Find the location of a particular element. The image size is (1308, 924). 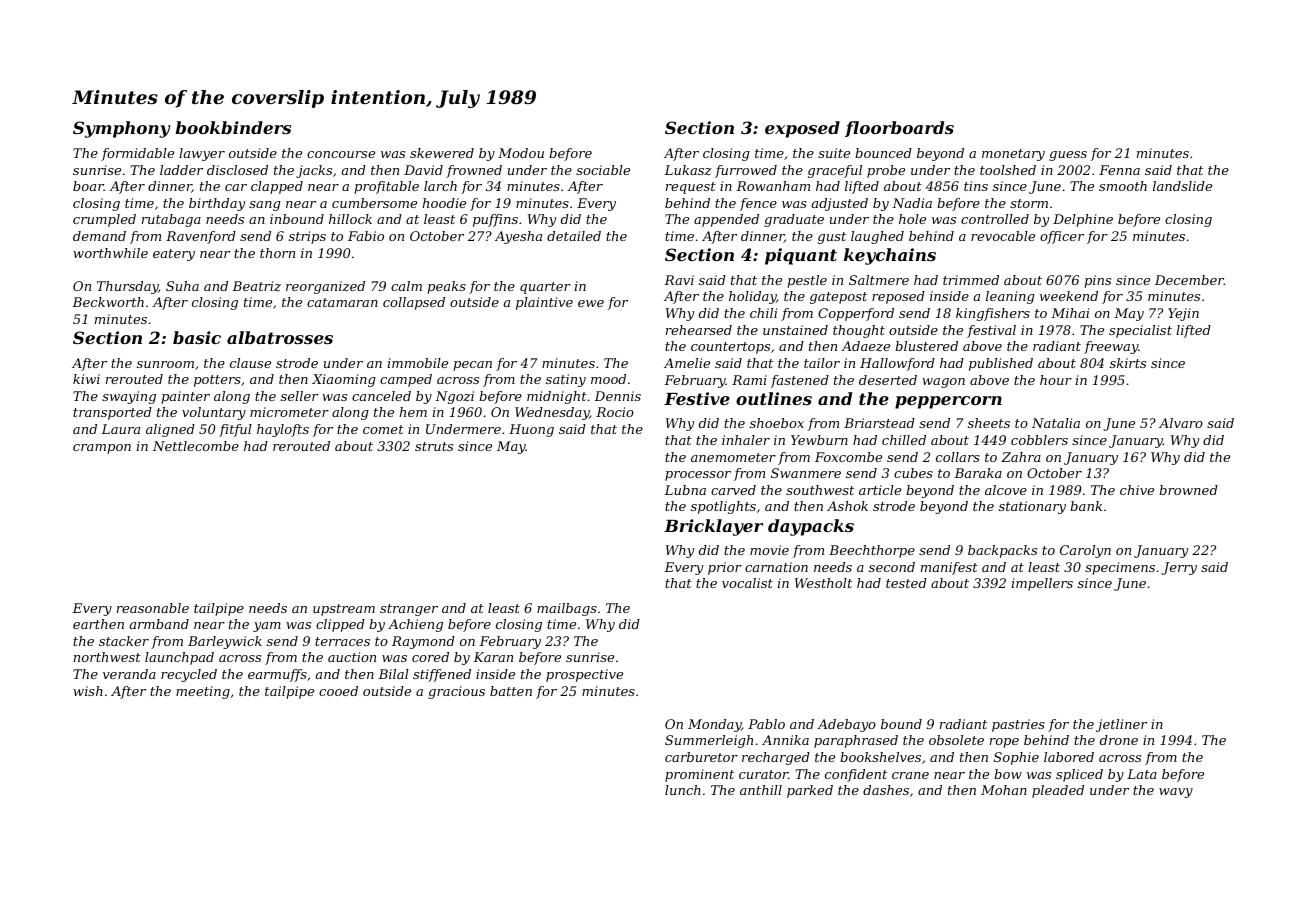

guess is located at coordinates (1068, 156).
